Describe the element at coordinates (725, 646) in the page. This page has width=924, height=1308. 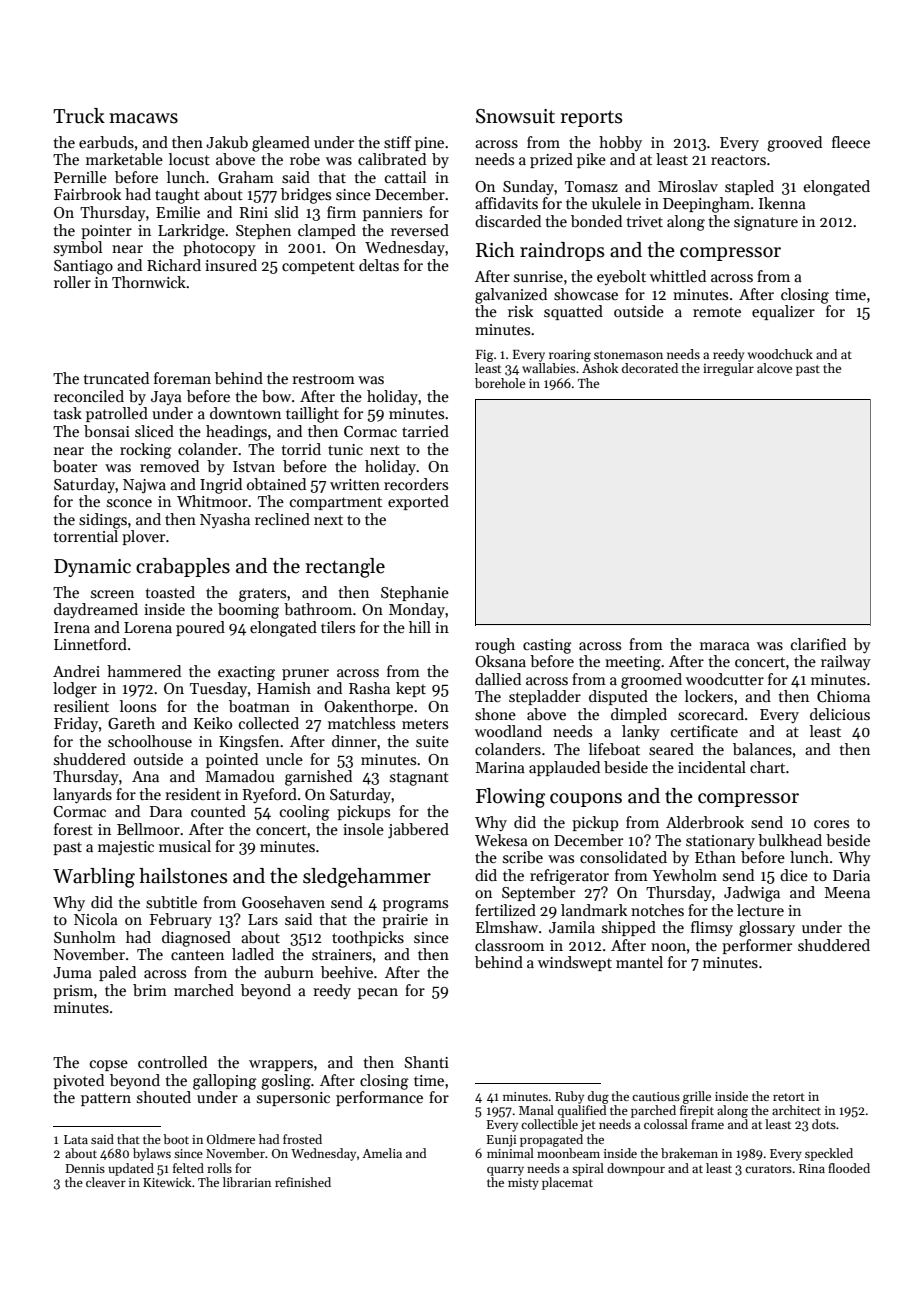
I see `maraca` at that location.
